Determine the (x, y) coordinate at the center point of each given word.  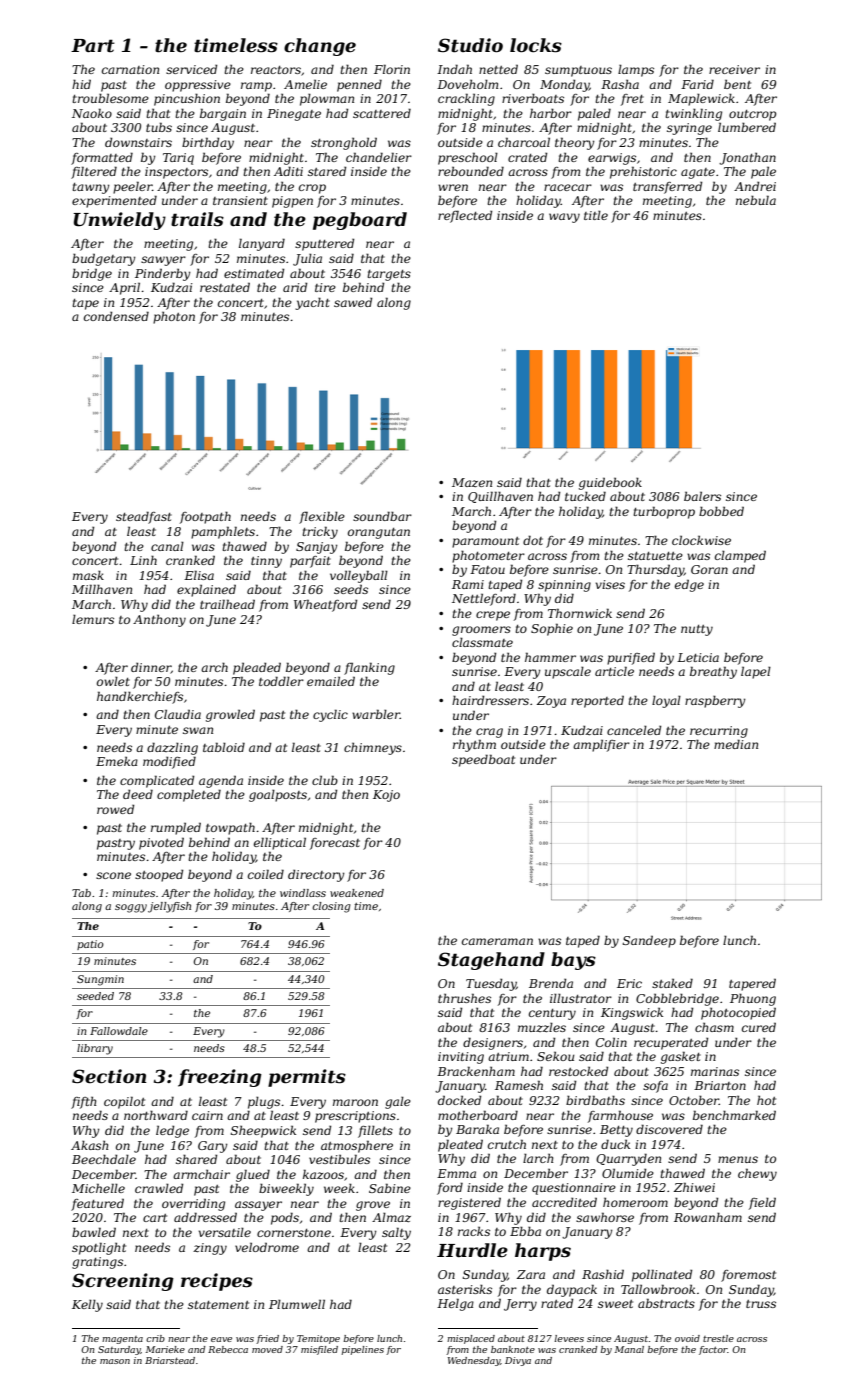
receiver (734, 69)
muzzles (542, 1027)
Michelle (98, 1188)
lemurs (93, 619)
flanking (369, 668)
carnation (130, 69)
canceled (634, 730)
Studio (470, 45)
